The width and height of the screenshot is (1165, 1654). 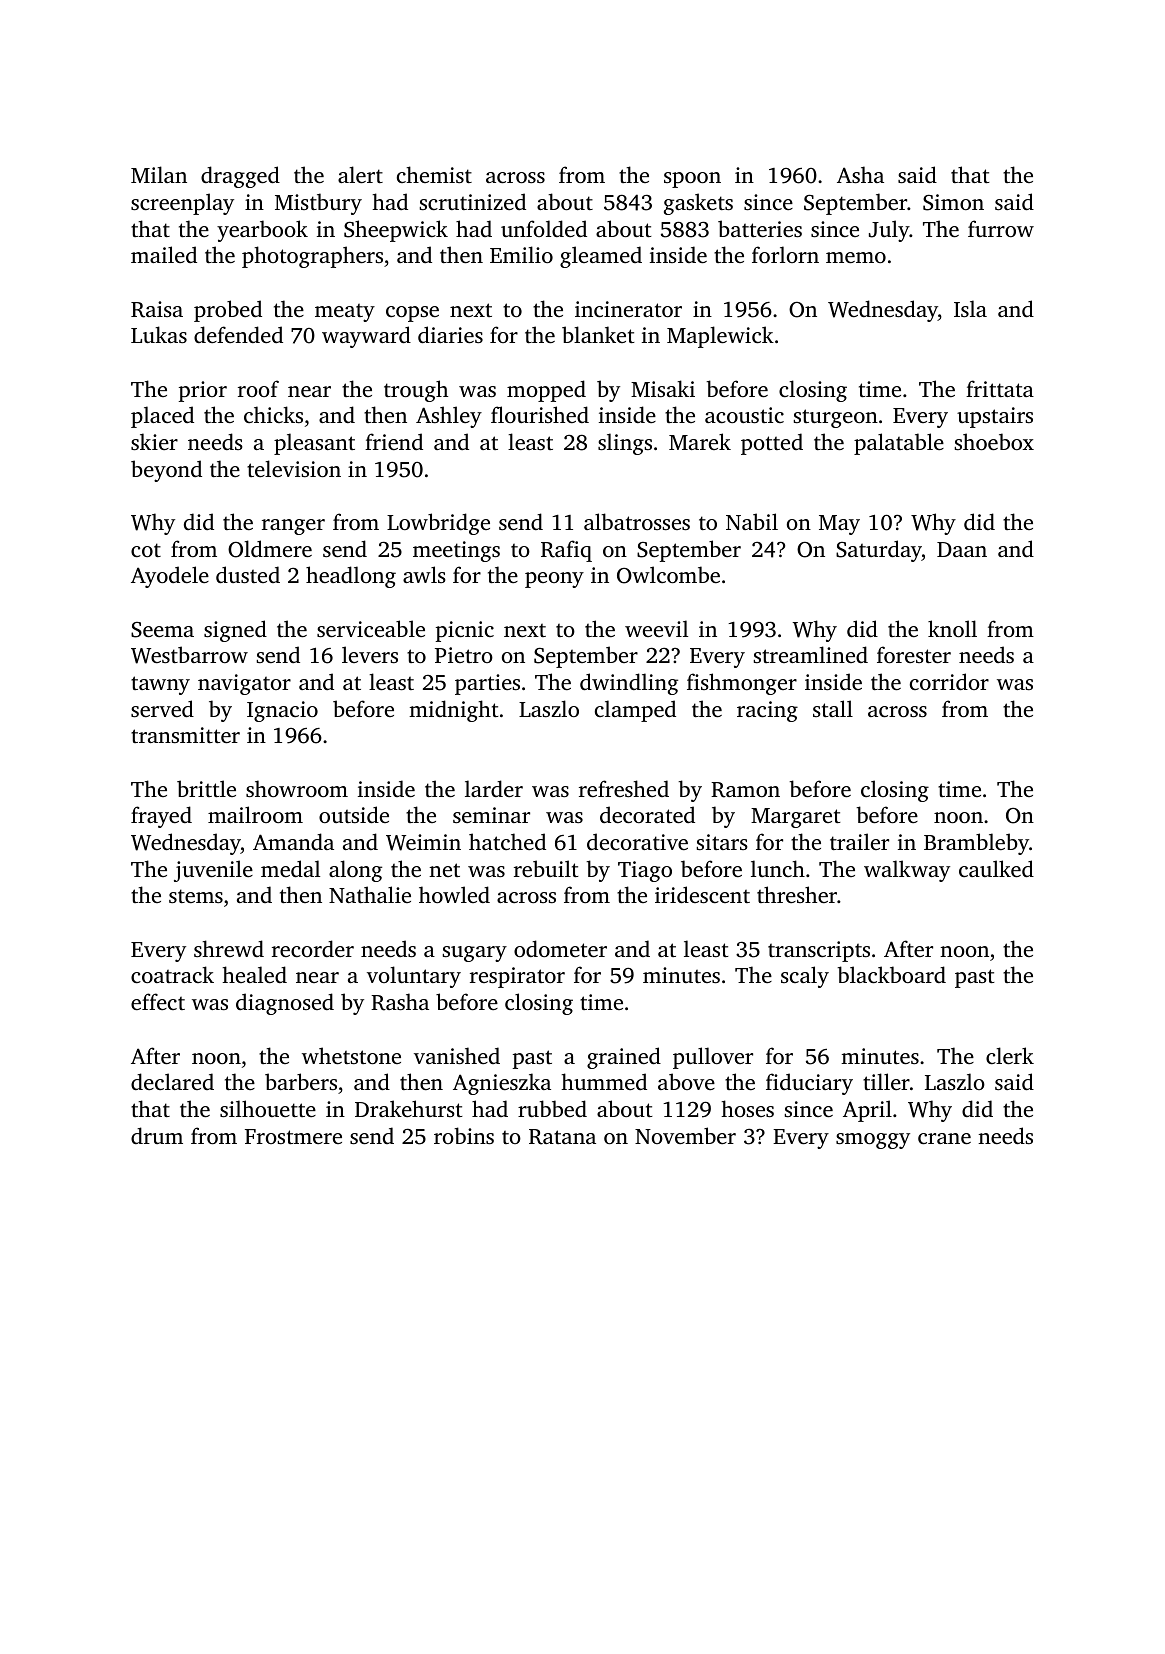 What do you see at coordinates (240, 177) in the screenshot?
I see `dragged` at bounding box center [240, 177].
